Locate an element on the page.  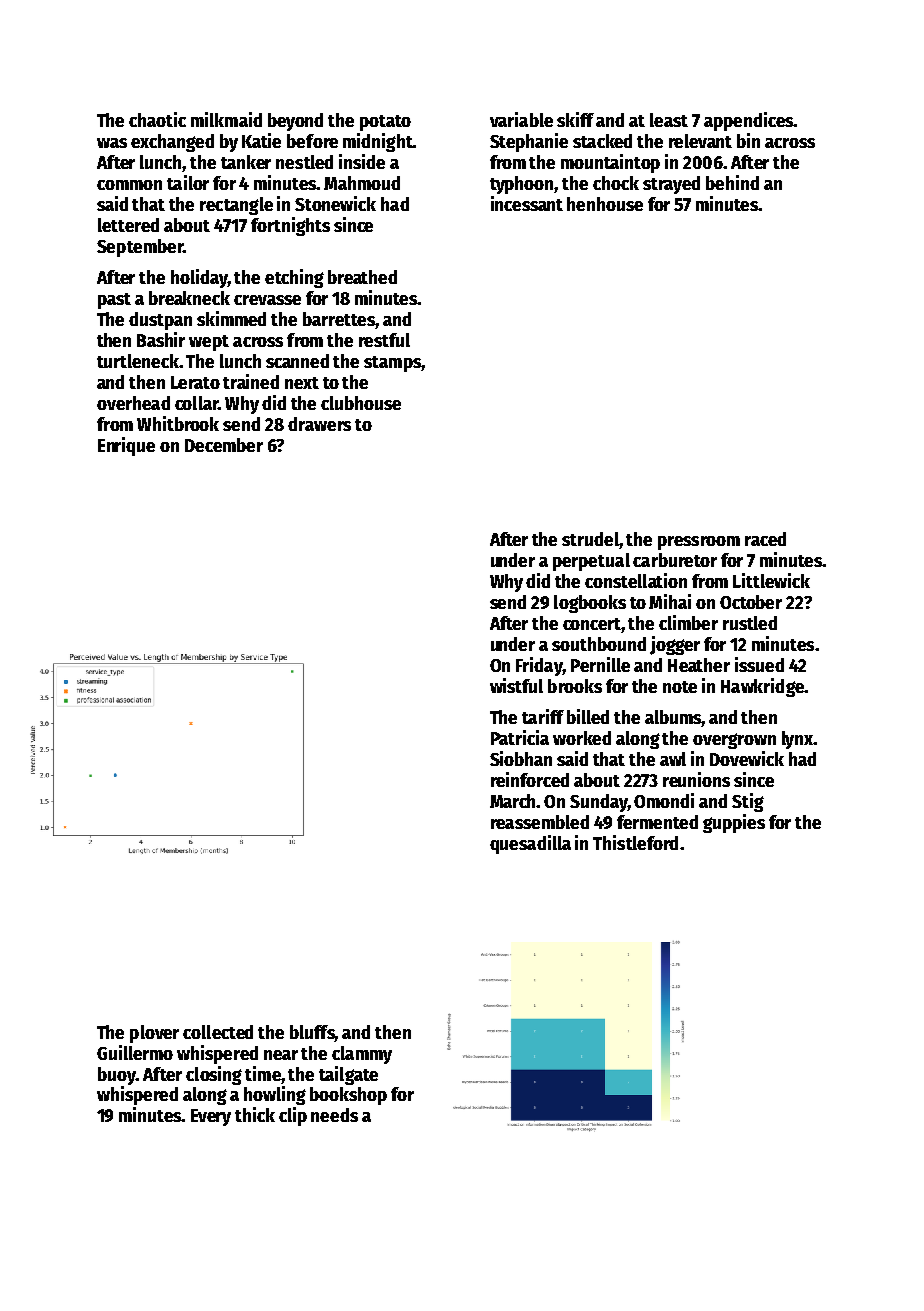
guppies is located at coordinates (734, 823).
